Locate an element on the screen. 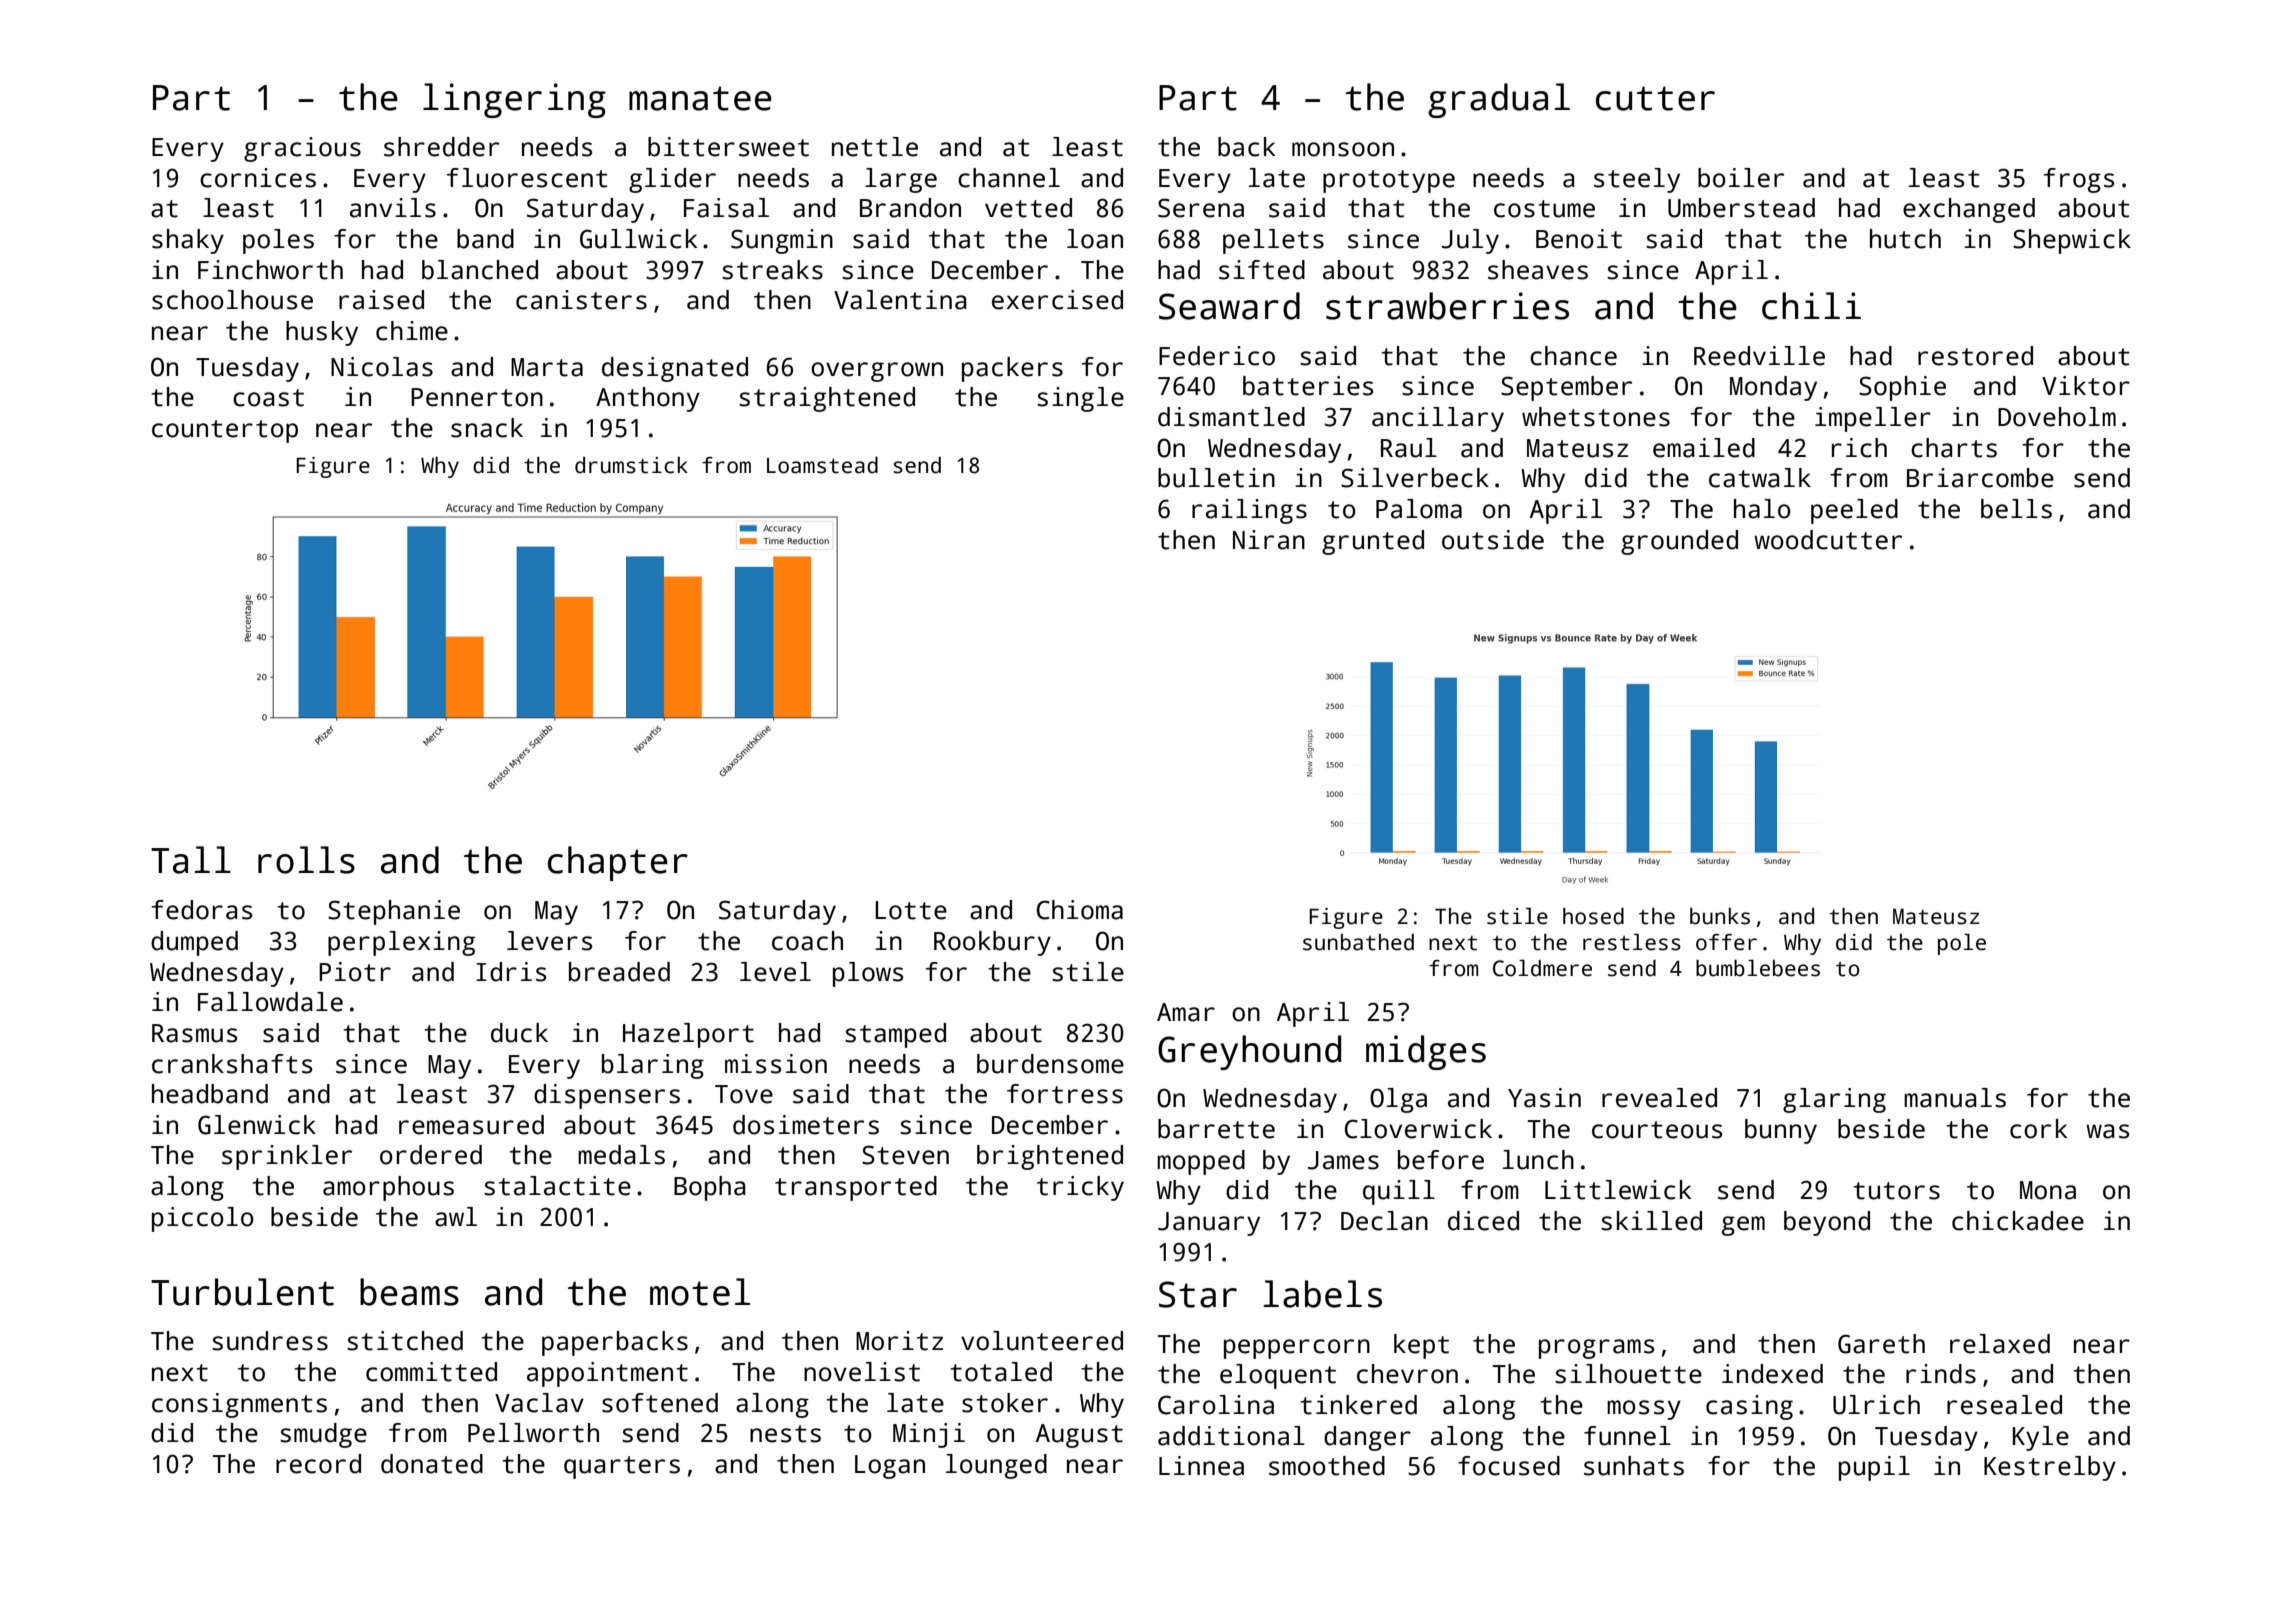  gradual is located at coordinates (1499, 100).
